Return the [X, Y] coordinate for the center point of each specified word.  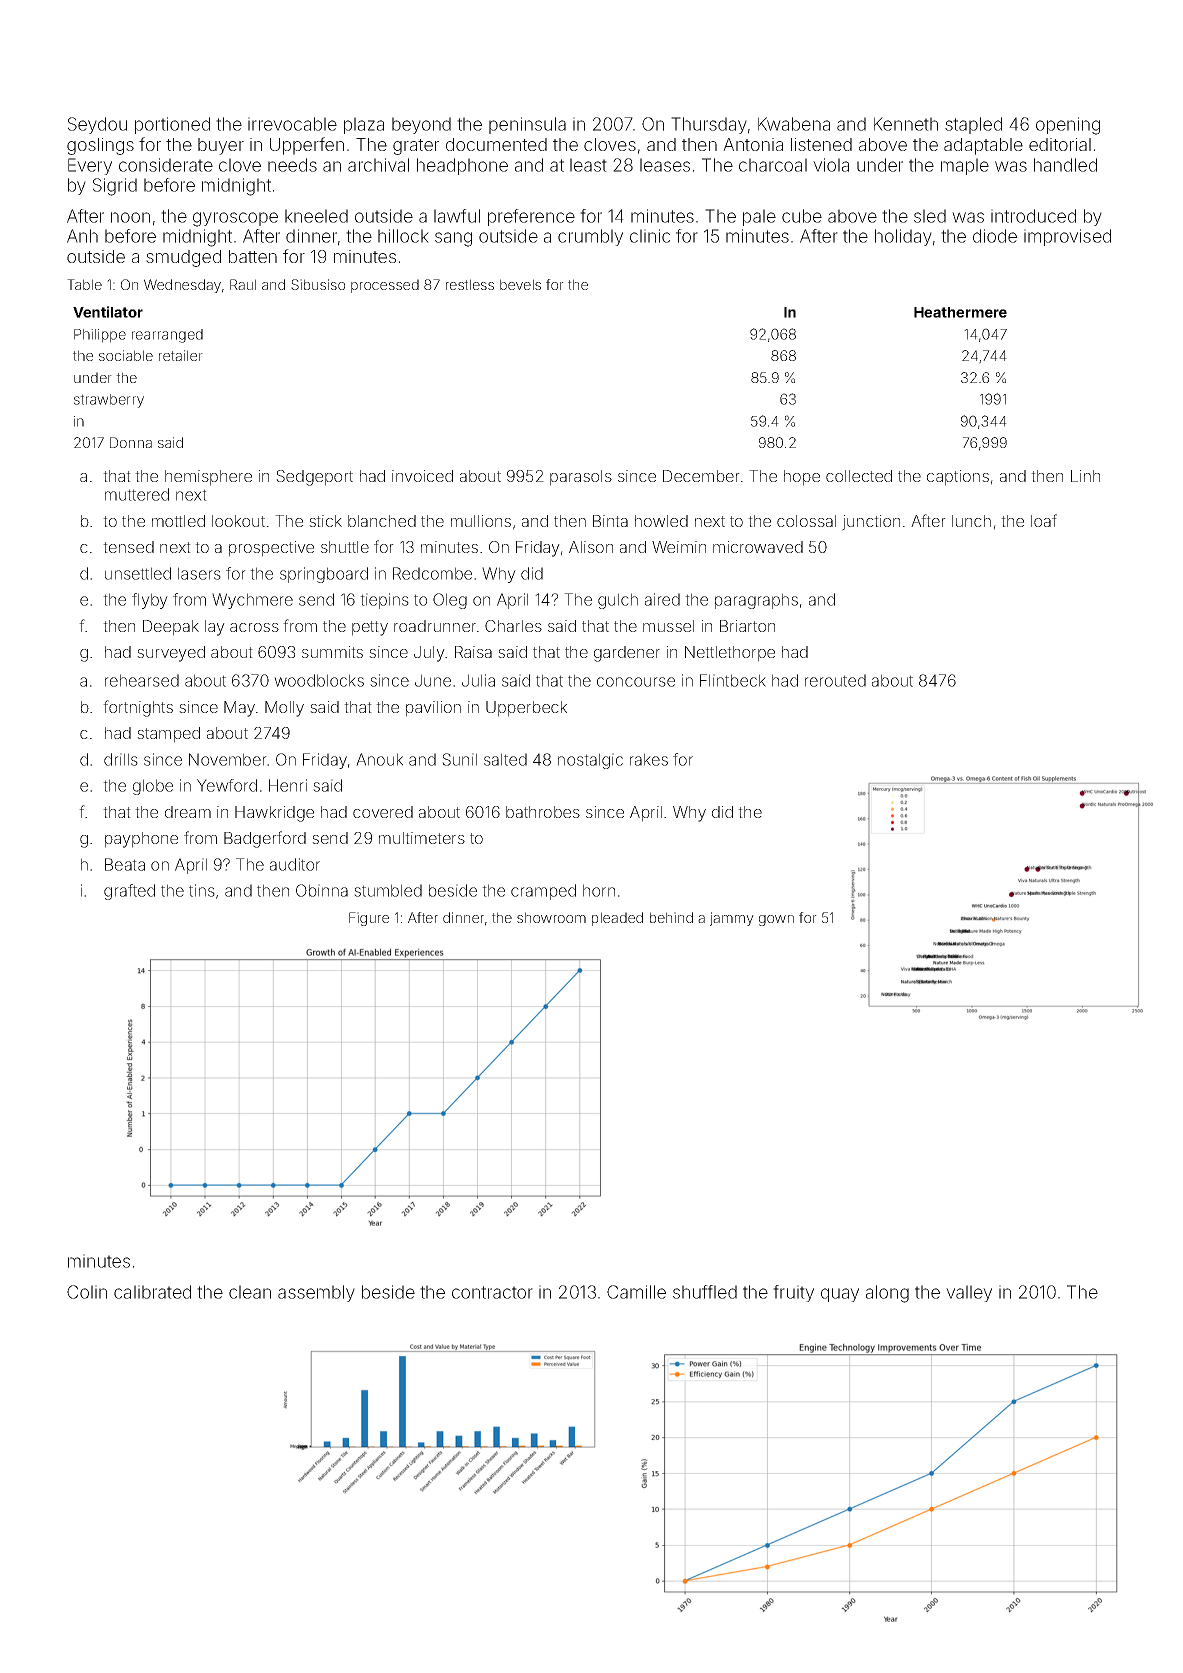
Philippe [100, 336]
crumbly [590, 237]
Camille [636, 1292]
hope [802, 478]
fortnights [138, 708]
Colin [87, 1292]
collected [859, 476]
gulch [618, 601]
